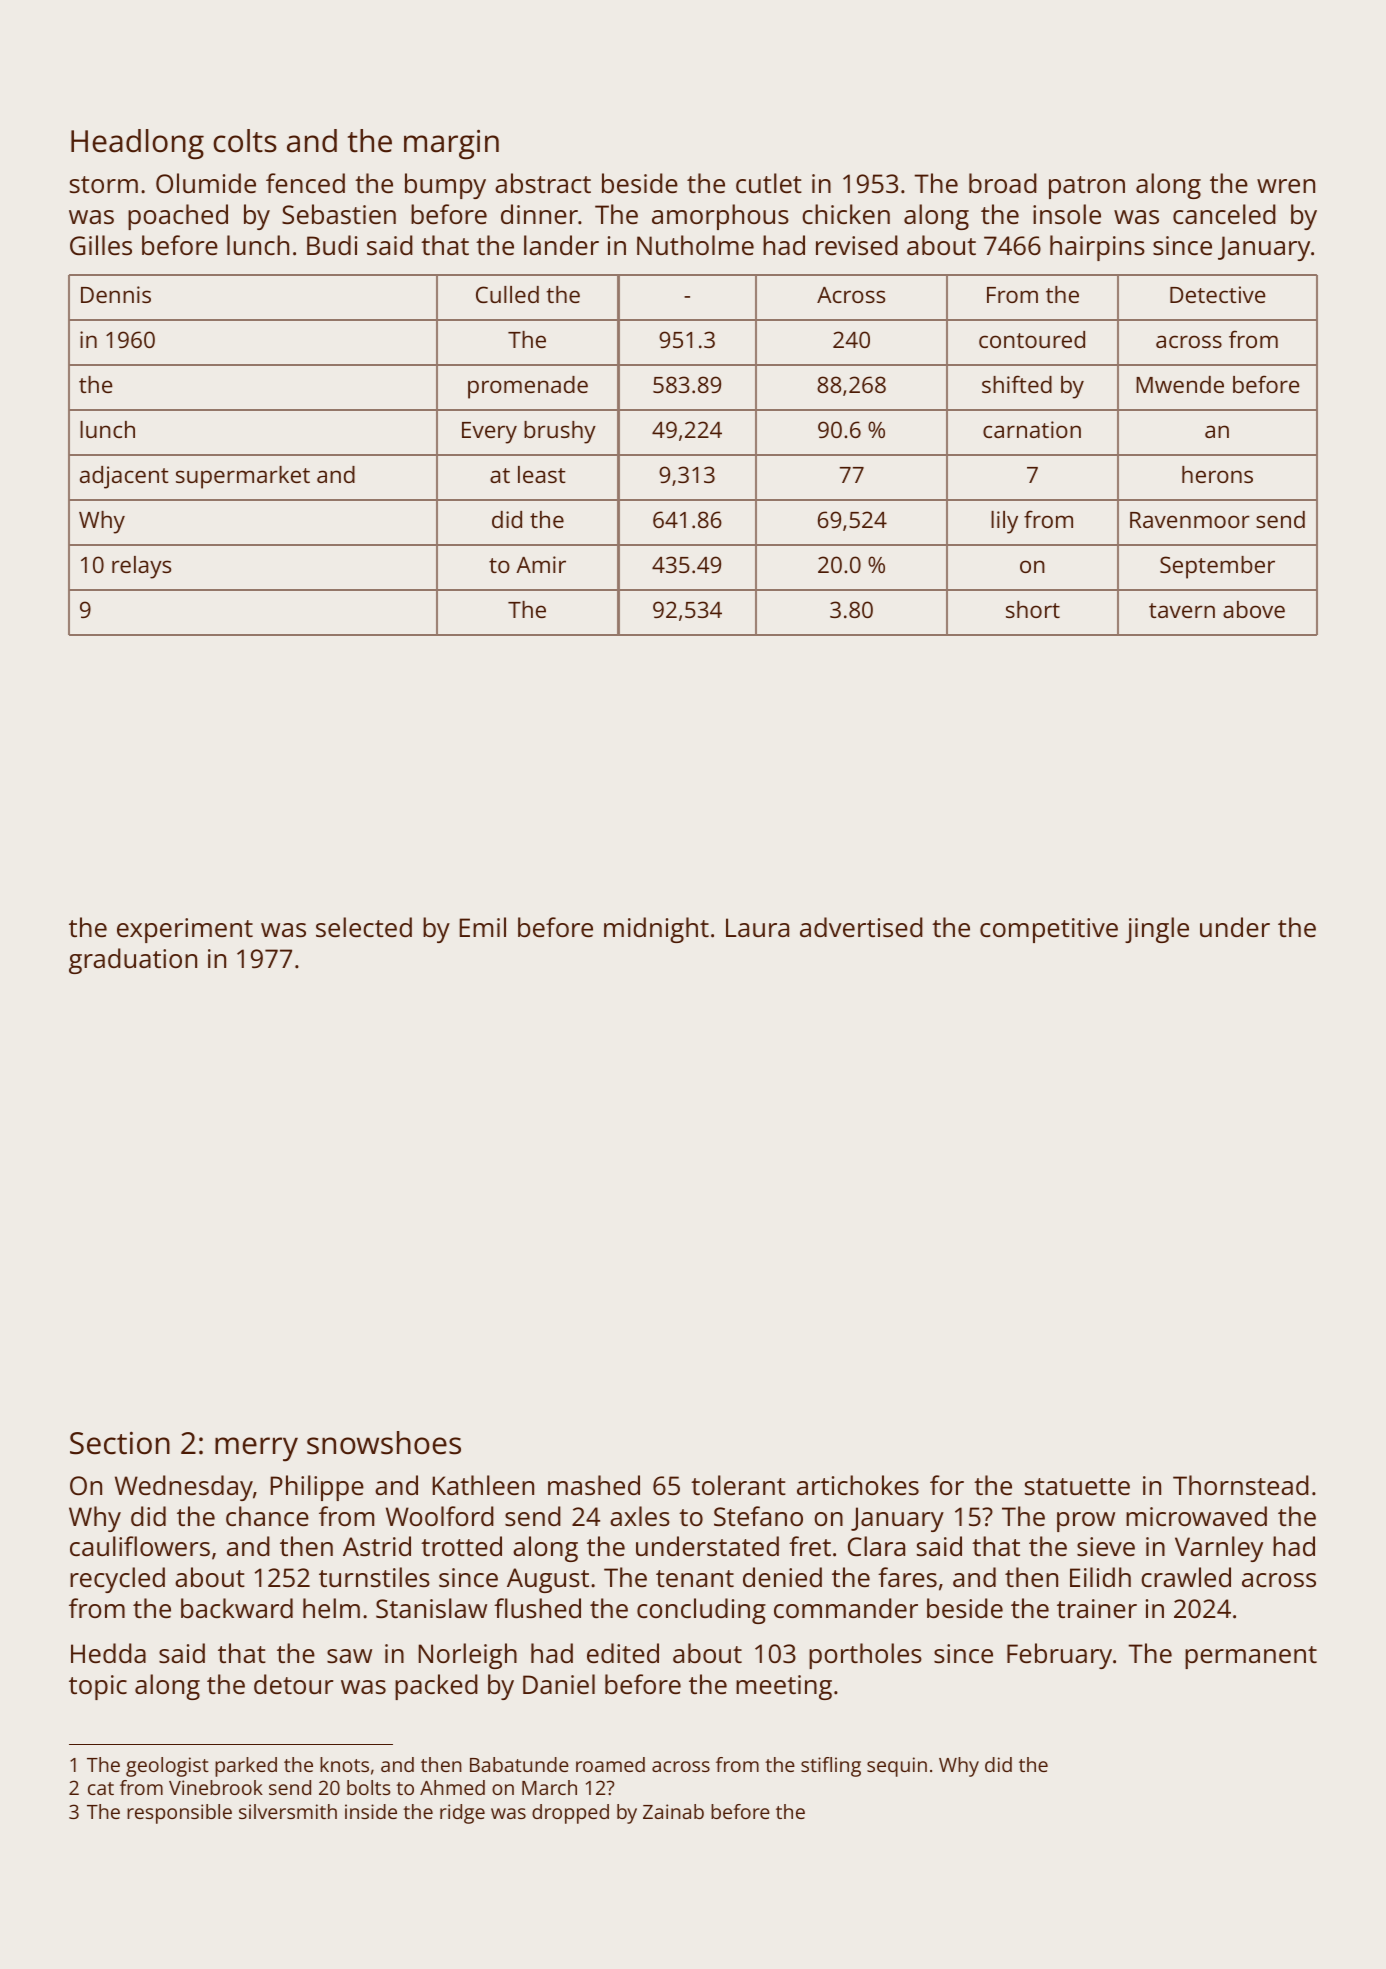  I want to click on Amir, so click(541, 564).
